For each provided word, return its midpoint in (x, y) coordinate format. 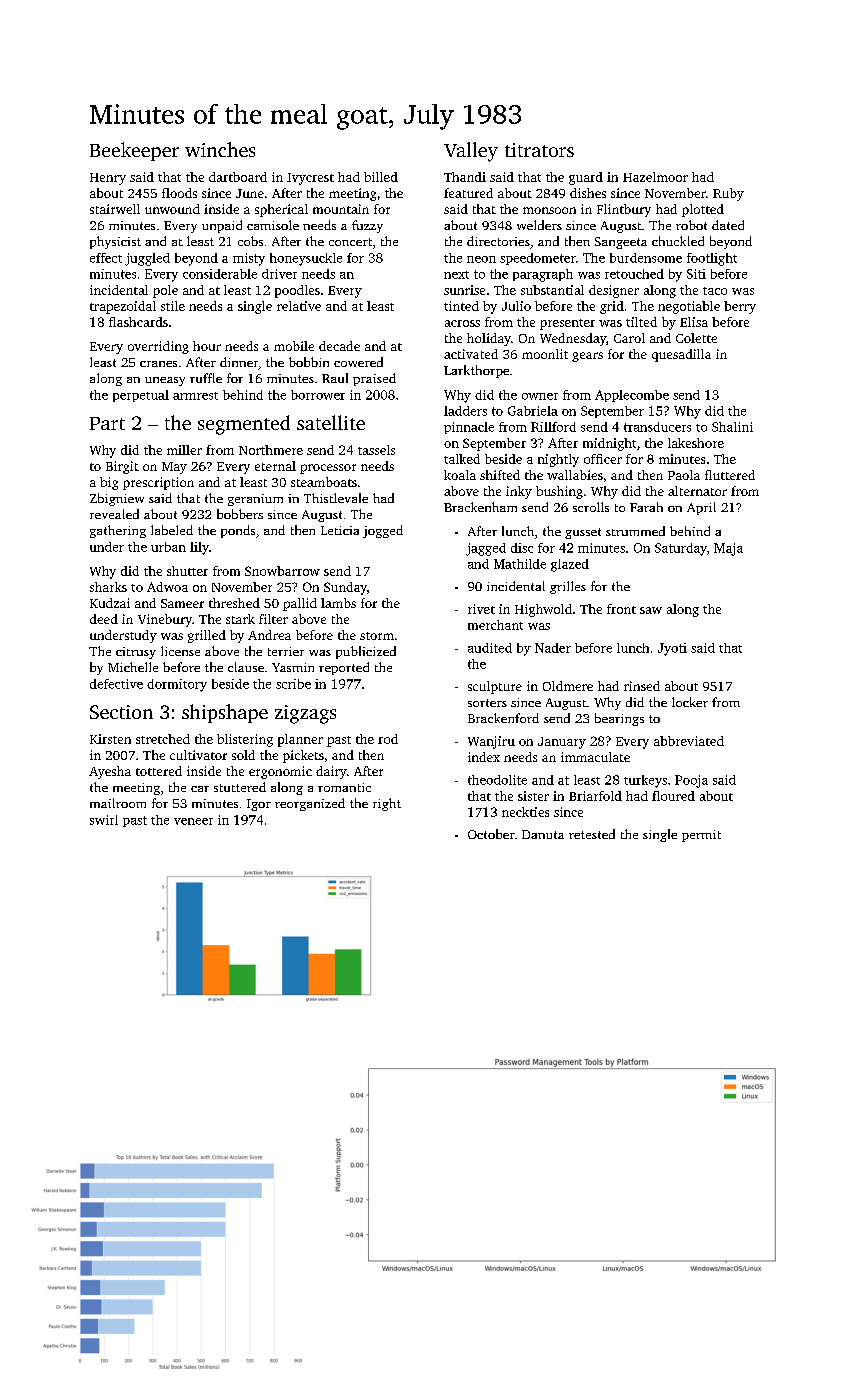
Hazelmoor (655, 177)
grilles (568, 587)
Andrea (269, 635)
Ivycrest (310, 179)
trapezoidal (123, 307)
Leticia (340, 530)
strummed (635, 531)
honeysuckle (306, 259)
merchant (495, 625)
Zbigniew (117, 499)
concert (350, 242)
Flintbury (624, 210)
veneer (193, 821)
